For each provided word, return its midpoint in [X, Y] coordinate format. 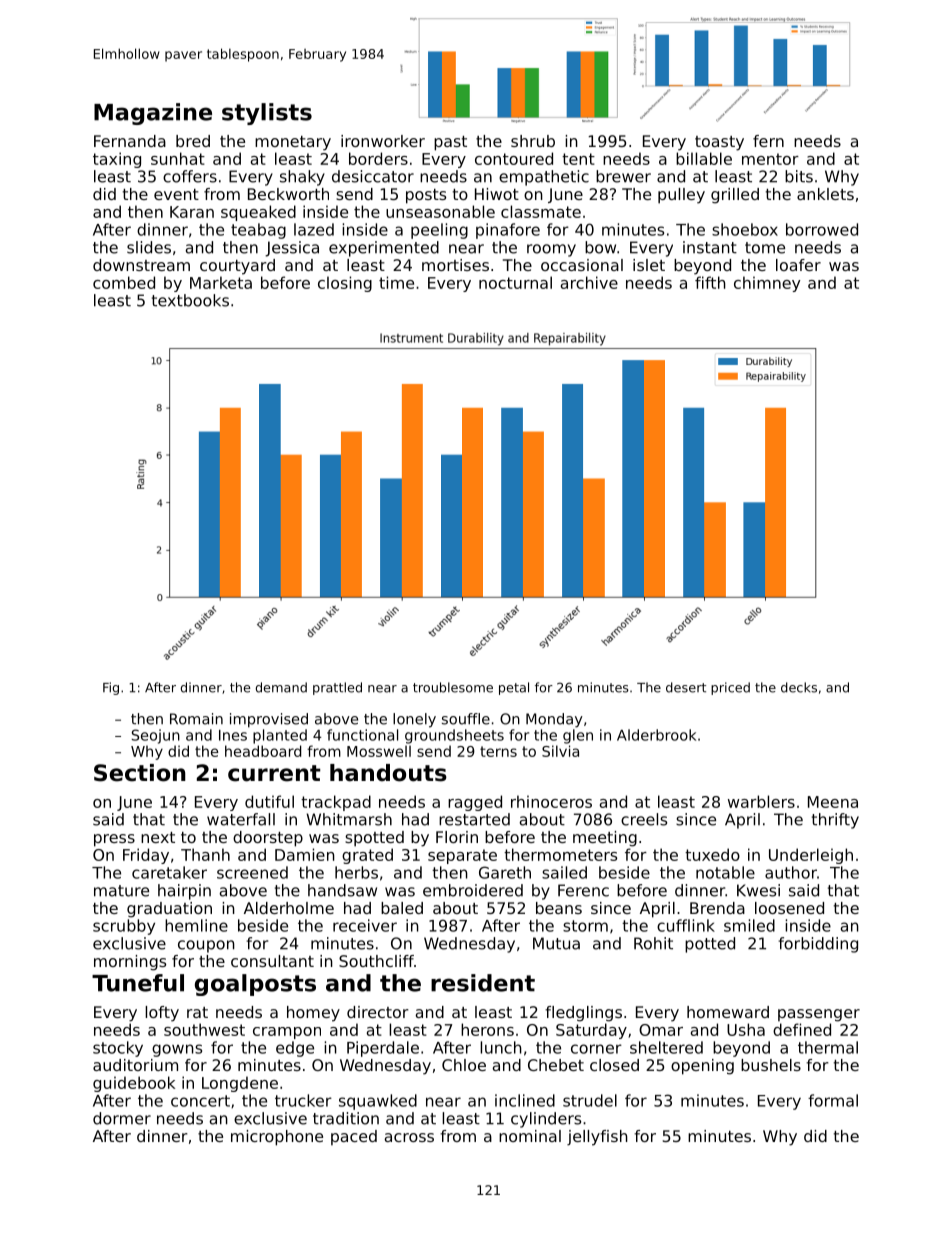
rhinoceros [551, 801]
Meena [833, 802]
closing [345, 284]
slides [149, 247]
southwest [204, 1029]
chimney [767, 284]
